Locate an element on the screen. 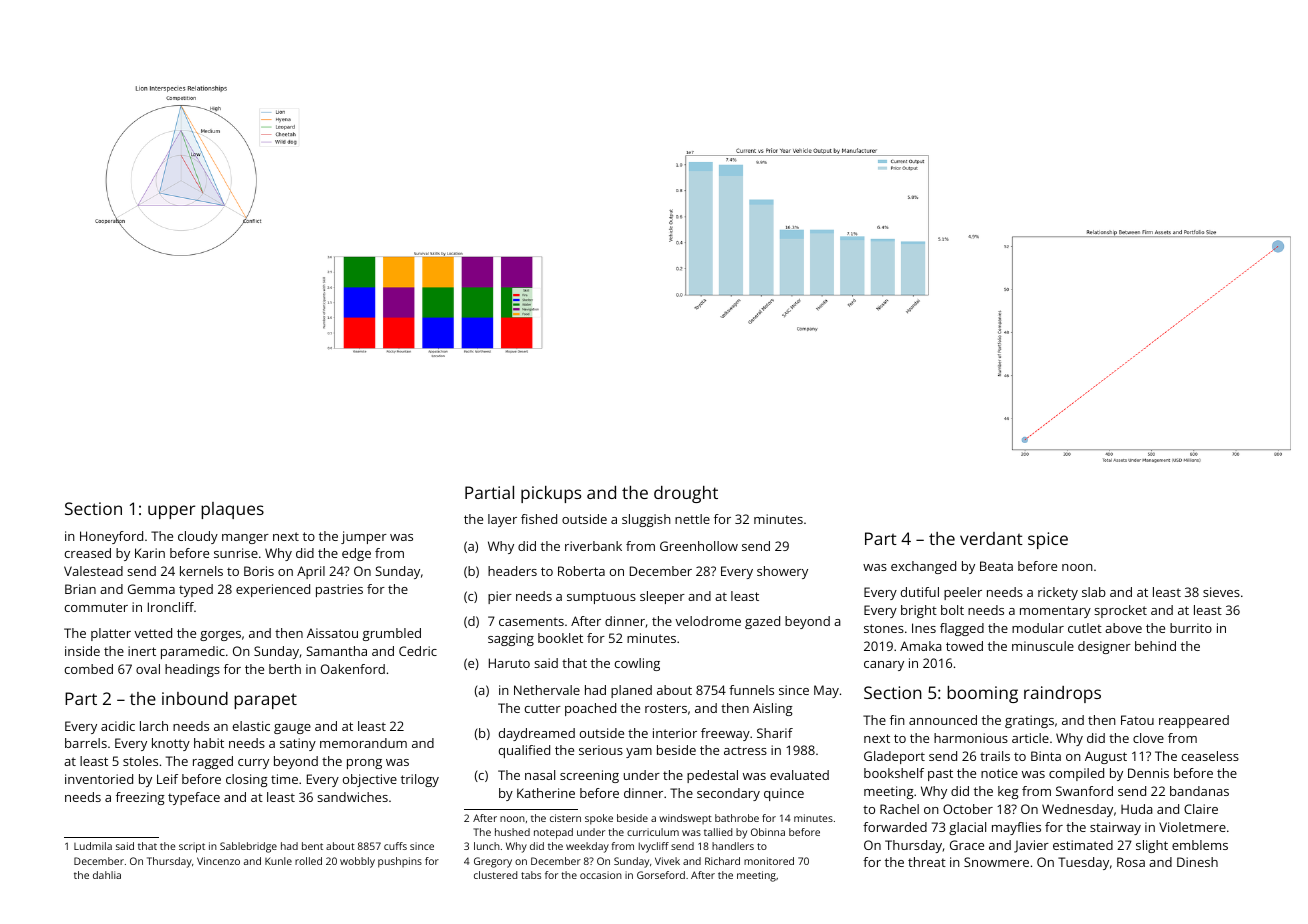 This screenshot has width=1308, height=924. Dennis is located at coordinates (1148, 773).
